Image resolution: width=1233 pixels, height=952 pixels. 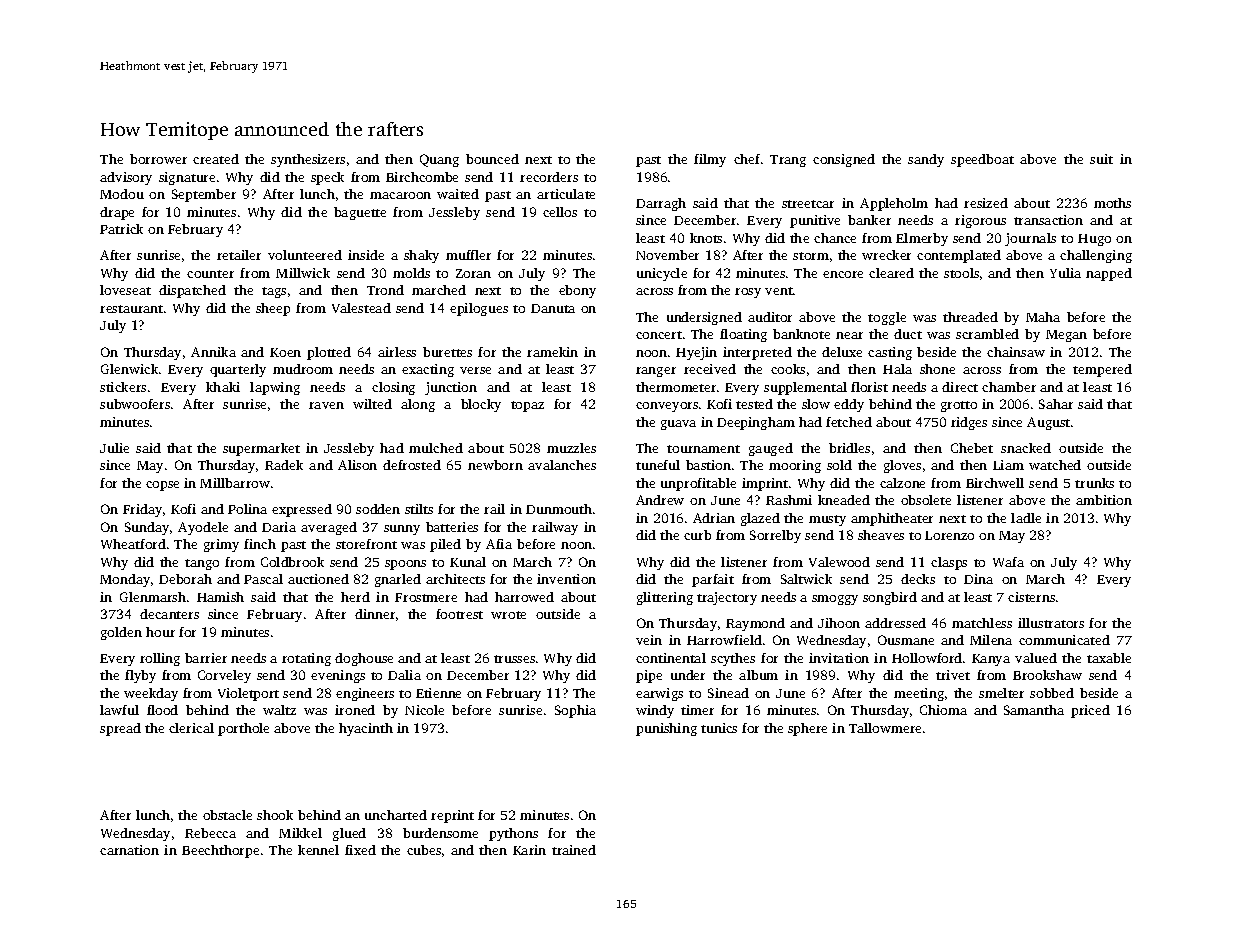 I want to click on sandy, so click(x=926, y=160).
